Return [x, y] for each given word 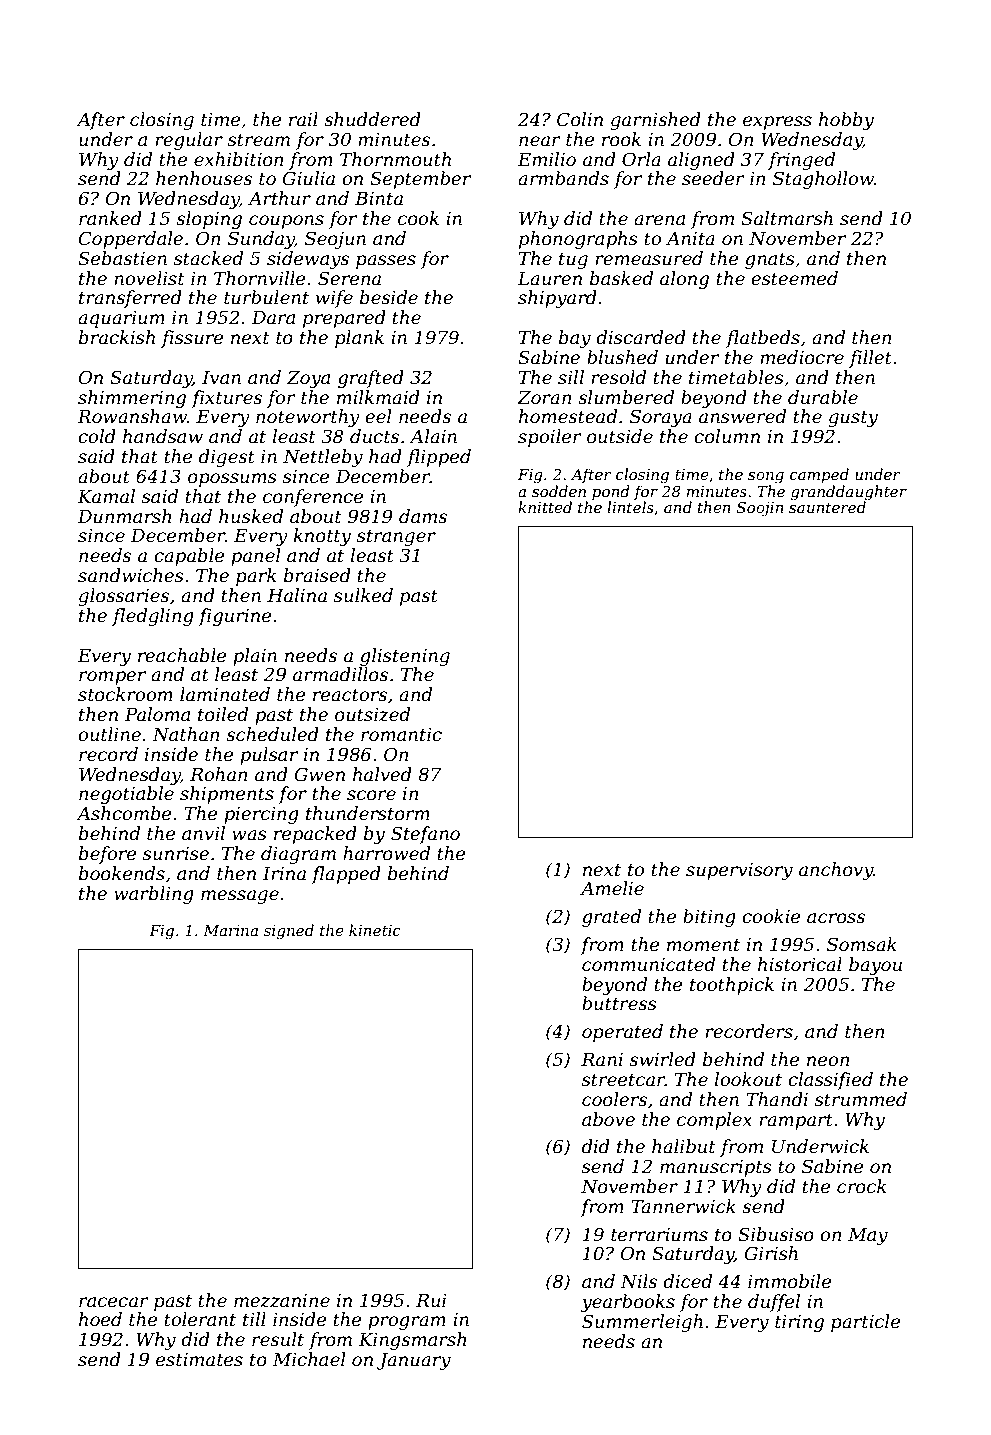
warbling [154, 895]
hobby [846, 121]
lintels [630, 507]
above [608, 1119]
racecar [114, 1302]
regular [189, 141]
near [540, 141]
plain [255, 657]
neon [828, 1061]
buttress [619, 1003]
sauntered [827, 507]
